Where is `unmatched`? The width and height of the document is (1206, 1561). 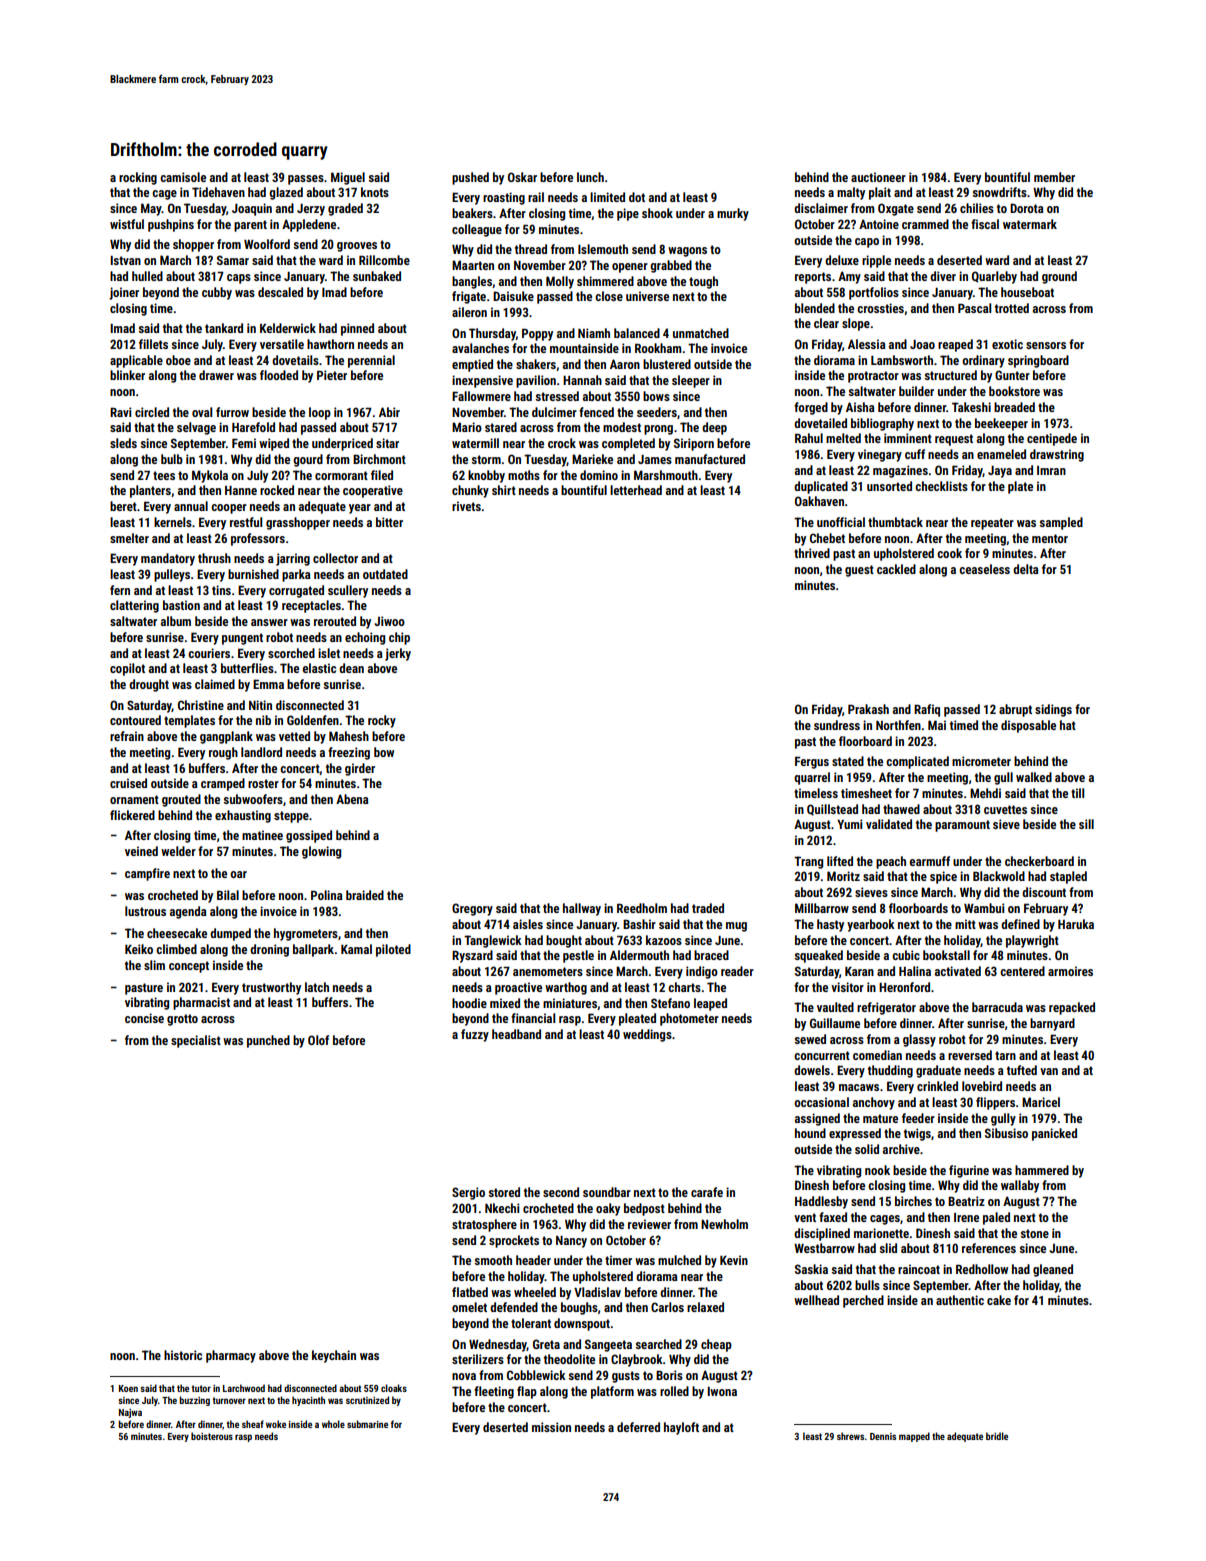
unmatched is located at coordinates (701, 333).
